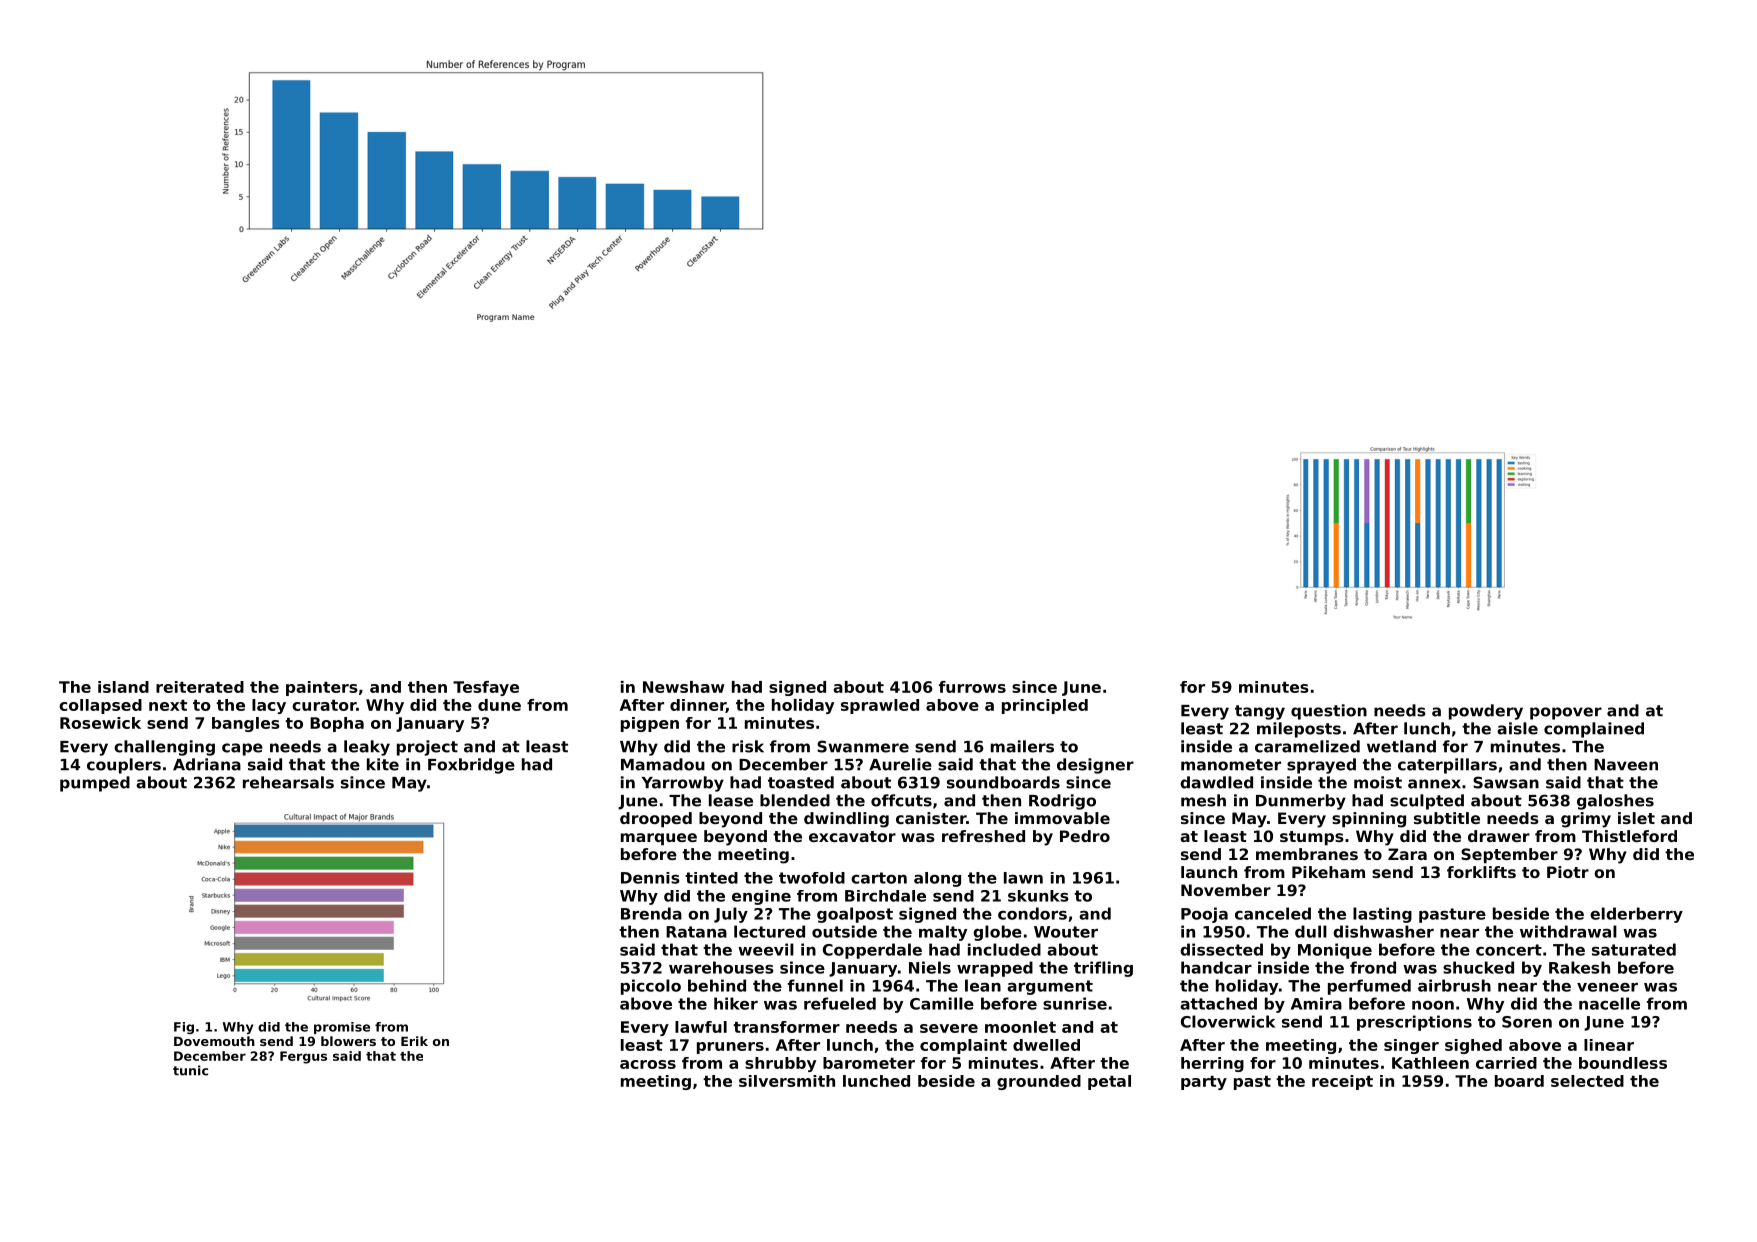 The width and height of the page is (1757, 1242). I want to click on promise, so click(342, 1028).
